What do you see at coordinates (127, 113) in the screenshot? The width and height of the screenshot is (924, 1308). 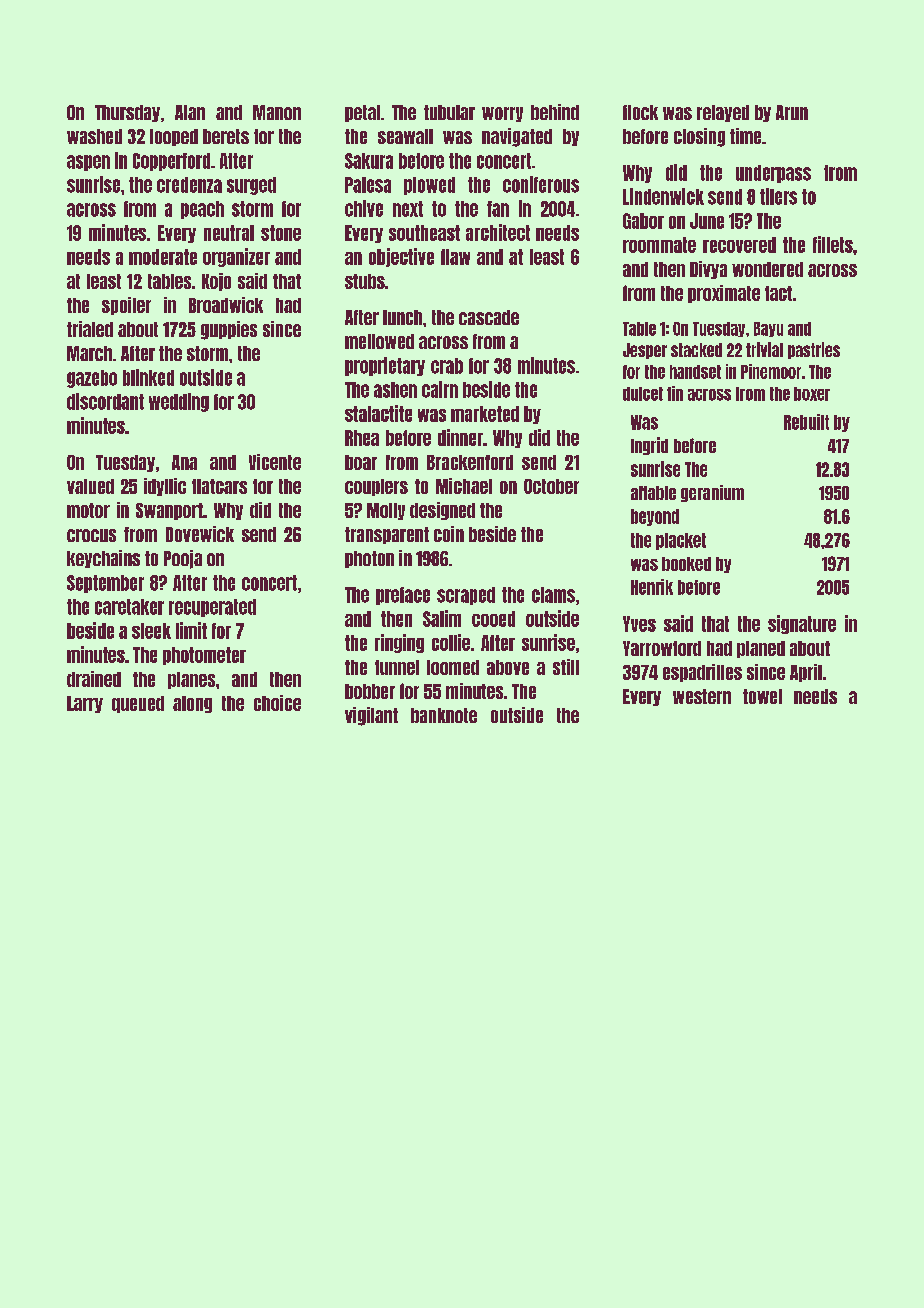 I see `Thursday` at bounding box center [127, 113].
